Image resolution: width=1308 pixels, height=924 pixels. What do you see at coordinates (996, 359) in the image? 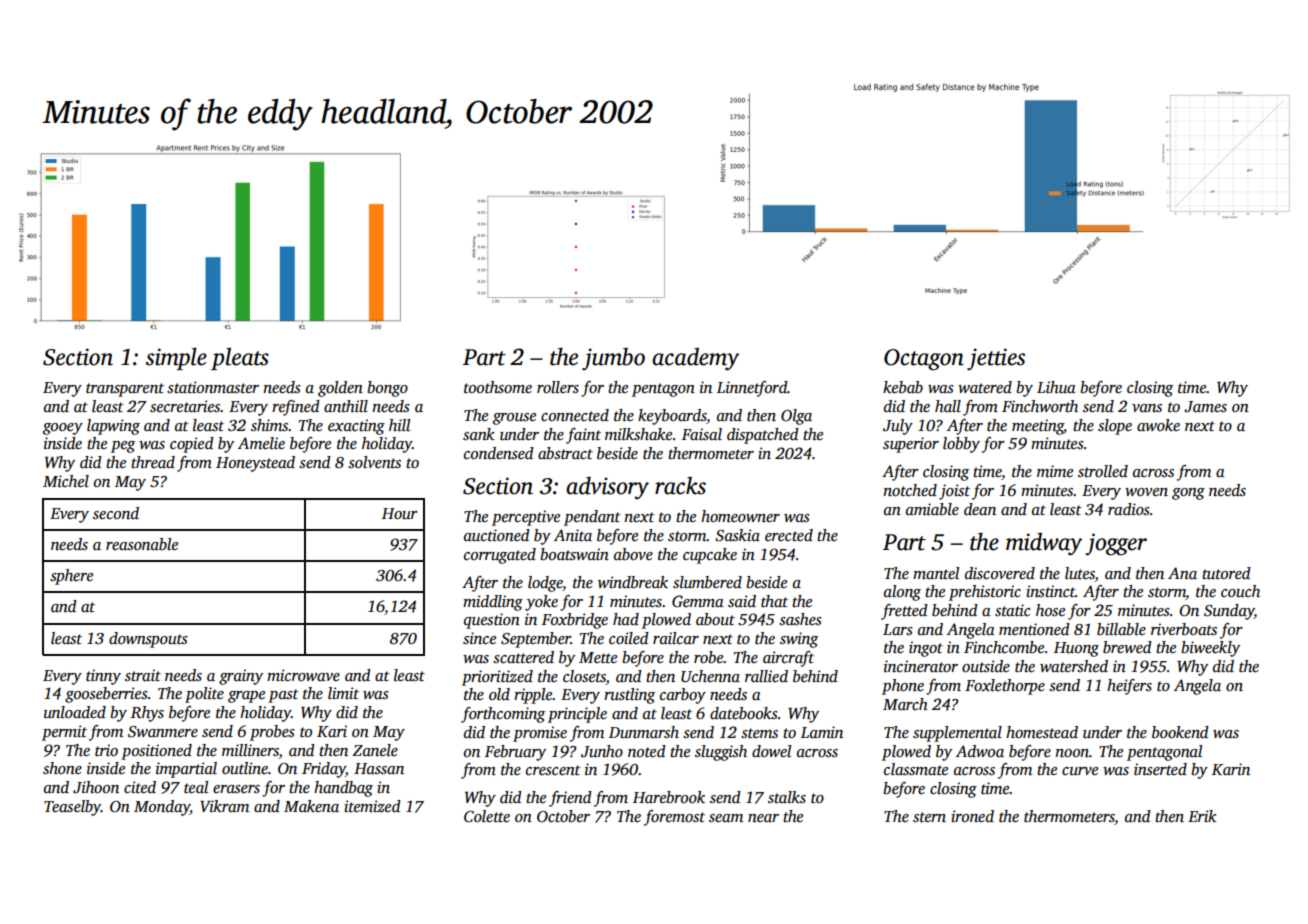
I see `jetties` at bounding box center [996, 359].
